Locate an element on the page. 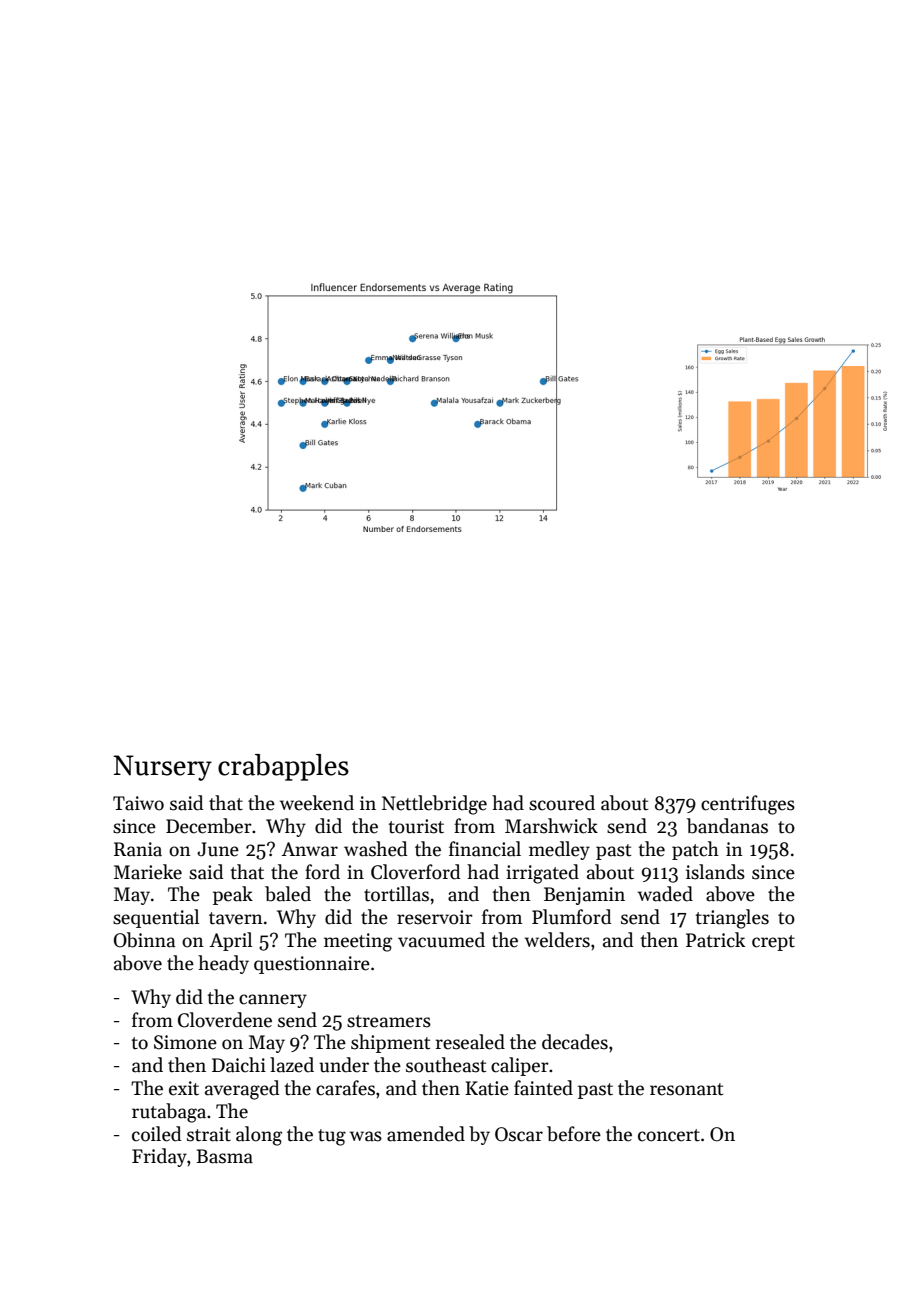 The image size is (908, 1316). fainted is located at coordinates (543, 1088).
